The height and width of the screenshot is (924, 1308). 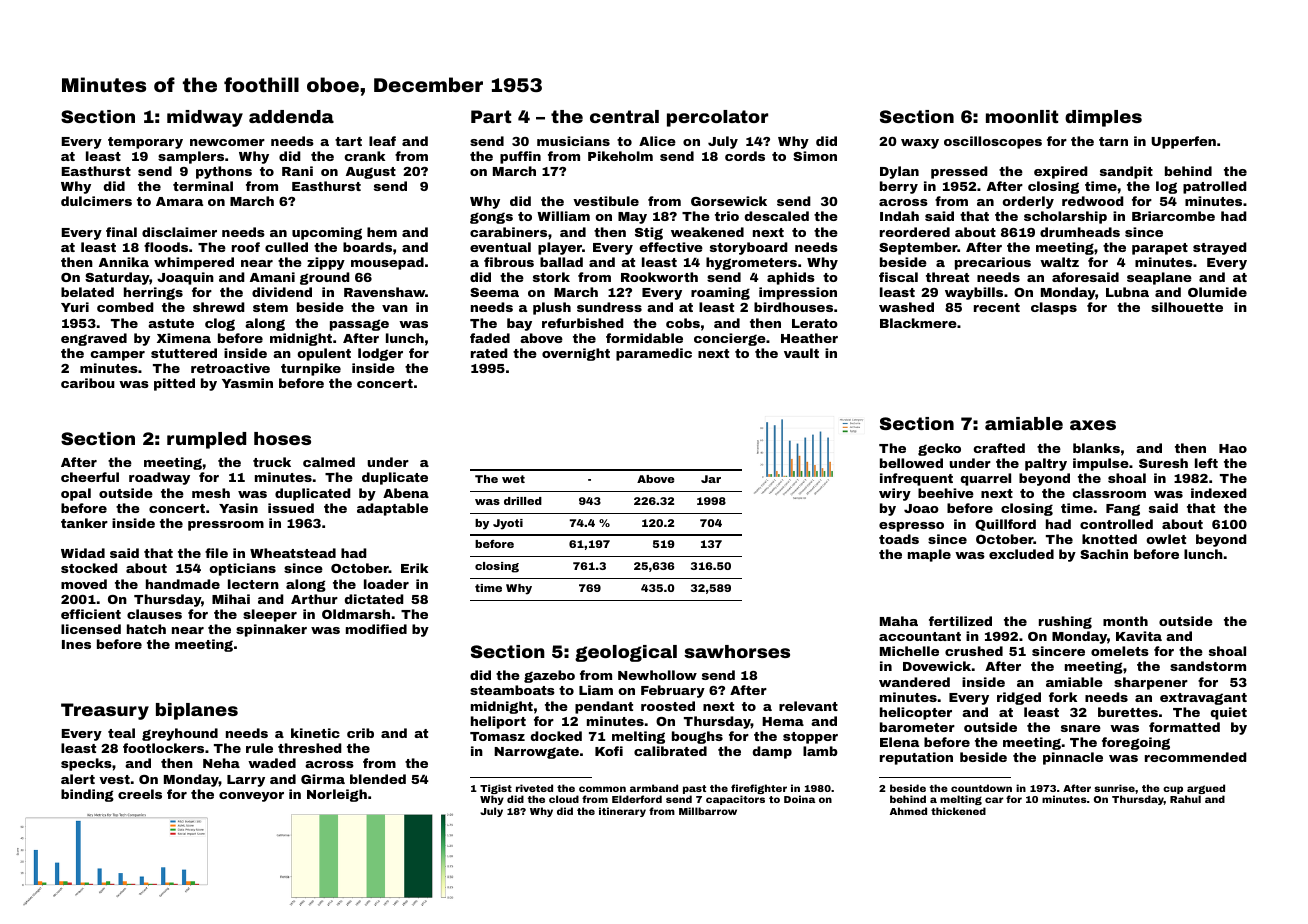 What do you see at coordinates (414, 568) in the screenshot?
I see `Erik` at bounding box center [414, 568].
